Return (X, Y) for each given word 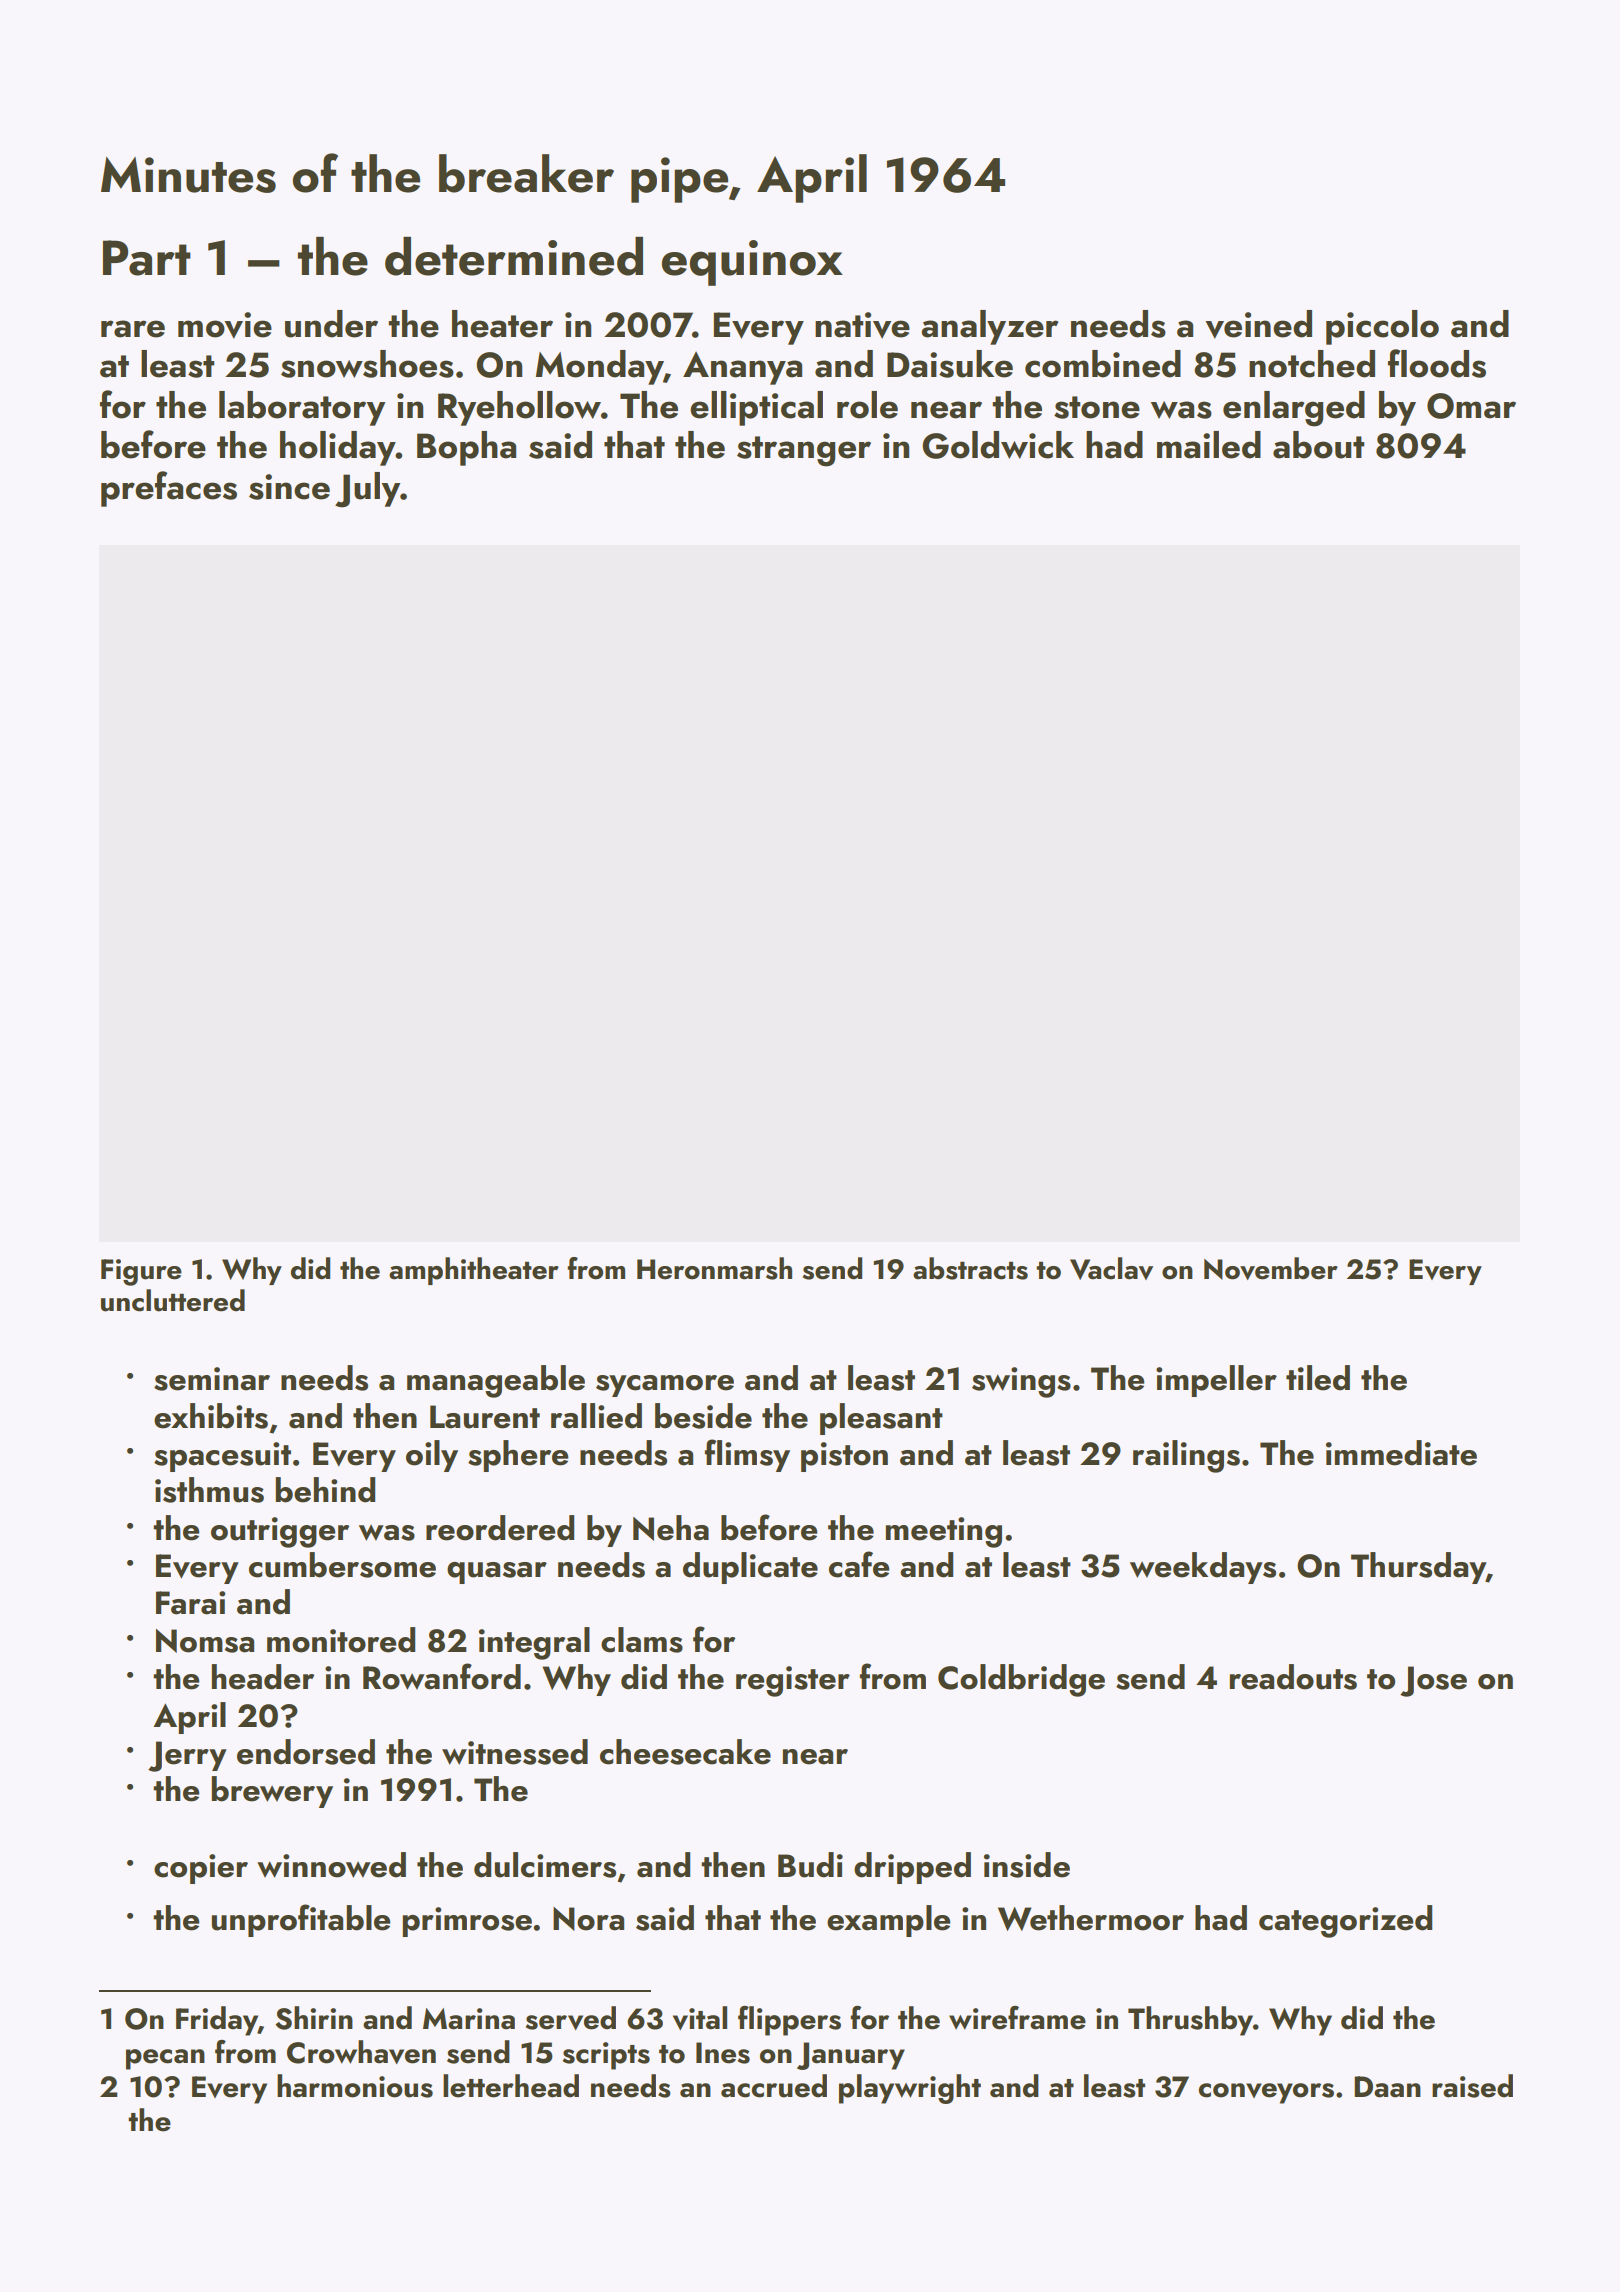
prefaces (169, 489)
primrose (467, 1922)
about (1318, 445)
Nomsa (205, 1641)
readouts (1293, 1677)
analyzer (989, 327)
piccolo (1382, 327)
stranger (804, 451)
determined (514, 256)
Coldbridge (1021, 1680)
